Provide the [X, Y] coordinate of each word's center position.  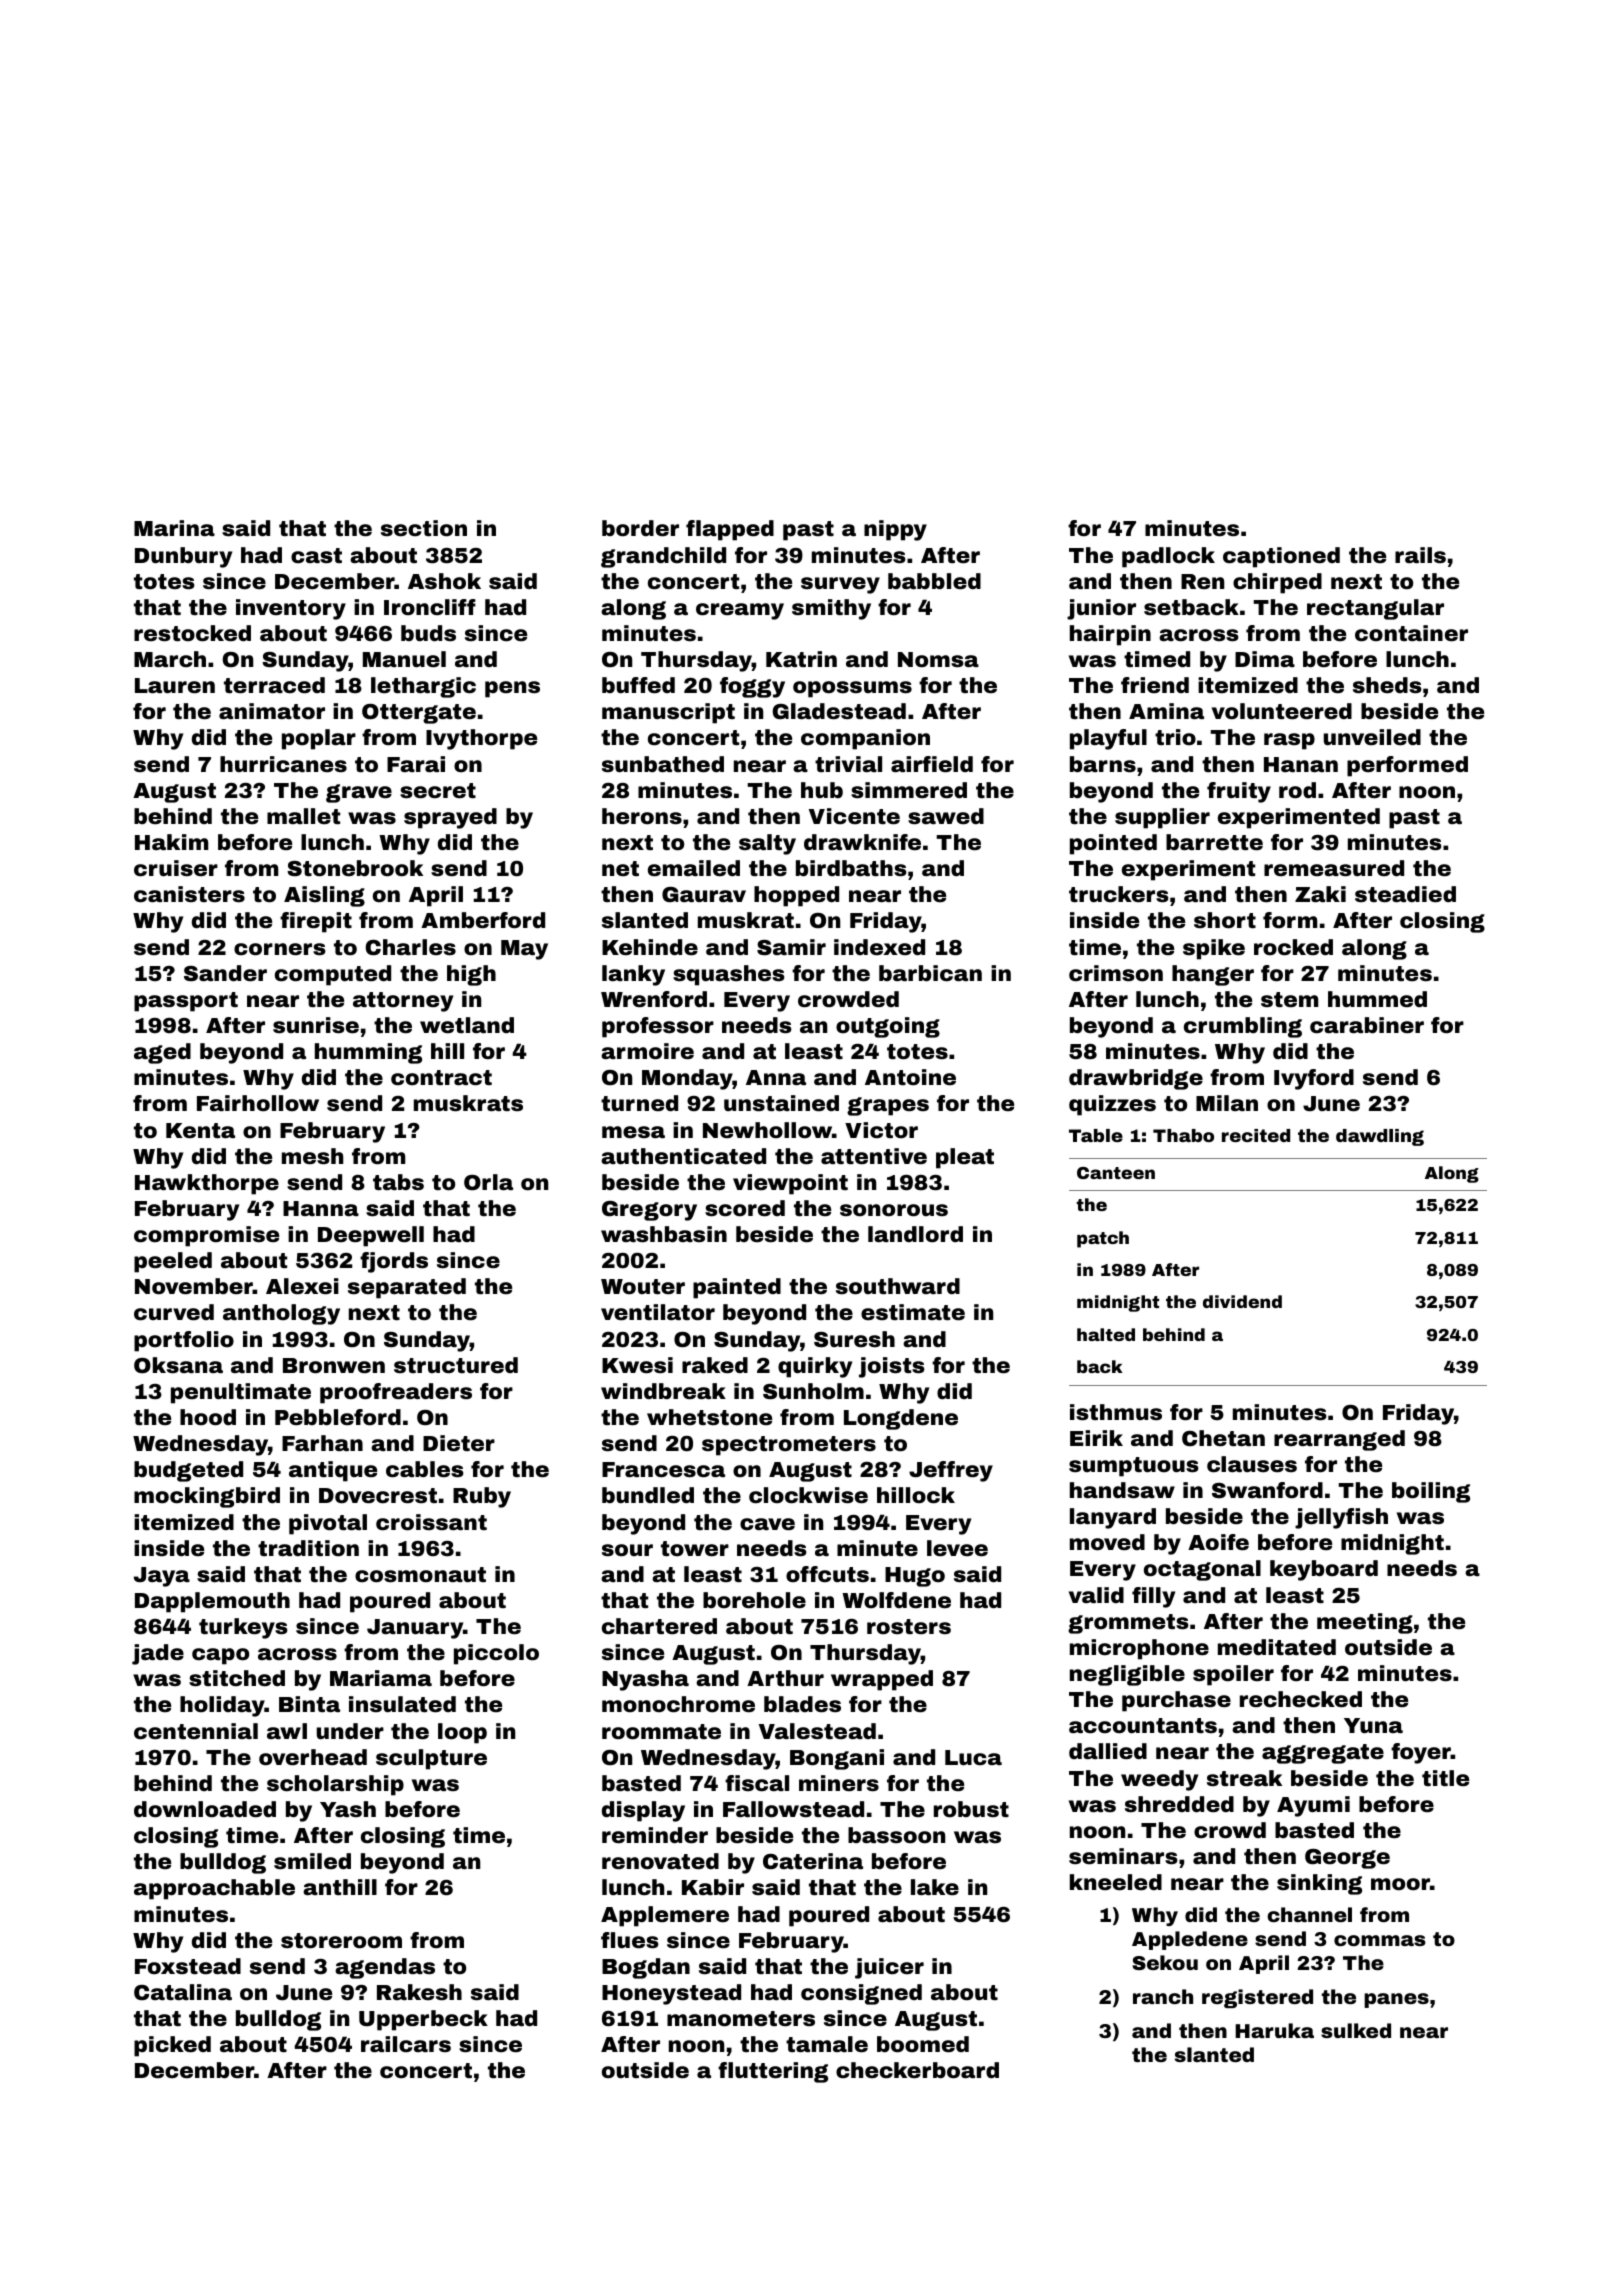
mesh [312, 1156]
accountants [1143, 1725]
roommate [661, 1731]
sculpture [431, 1759]
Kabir [713, 1887]
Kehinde [650, 947]
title [1445, 1778]
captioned [1281, 557]
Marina [174, 528]
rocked [1293, 947]
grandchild [663, 557]
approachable [214, 1889]
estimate [913, 1312]
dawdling [1380, 1137]
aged [162, 1053]
